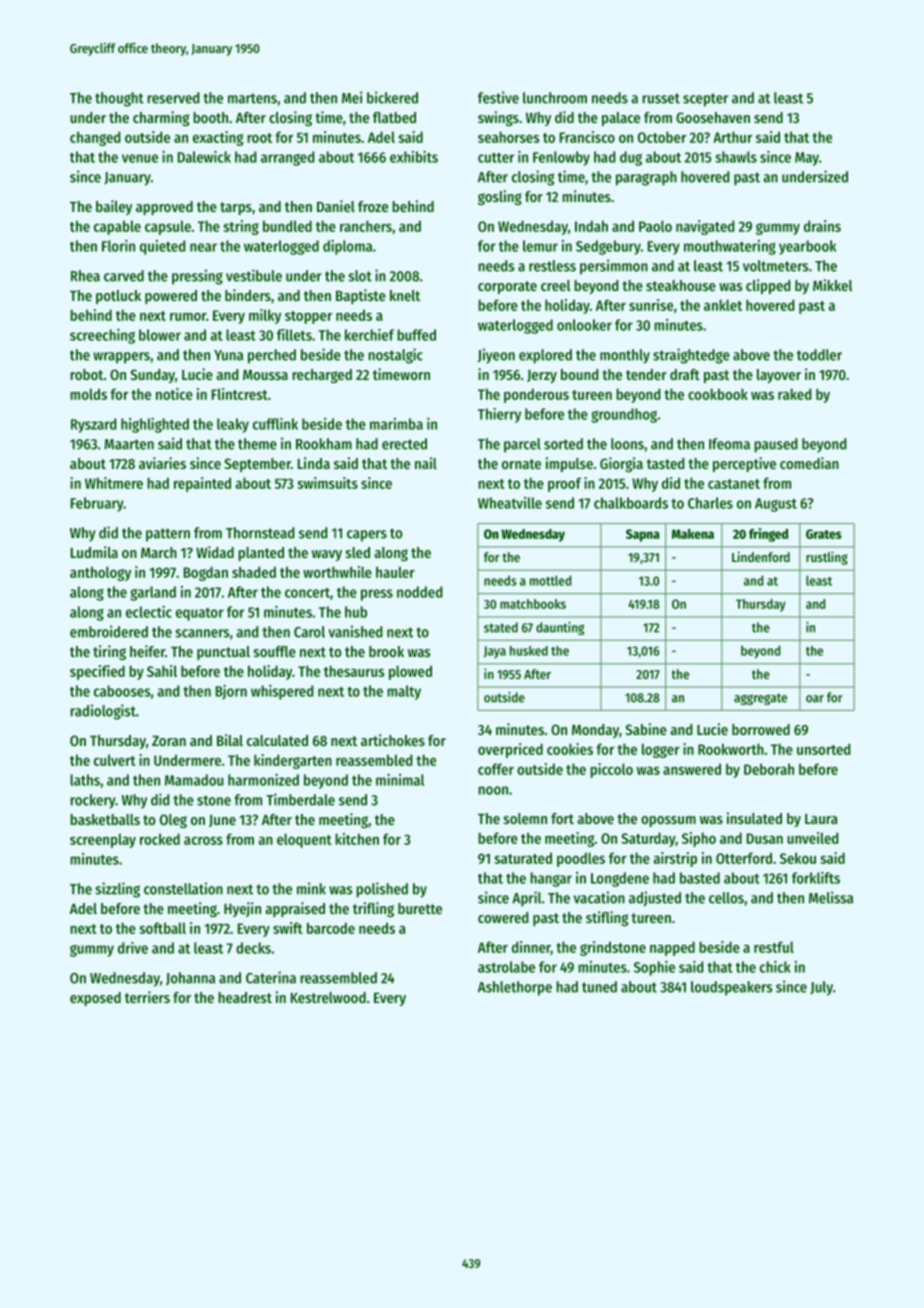 This screenshot has height=1308, width=924. Describe the element at coordinates (194, 780) in the screenshot. I see `Mamadou` at that location.
